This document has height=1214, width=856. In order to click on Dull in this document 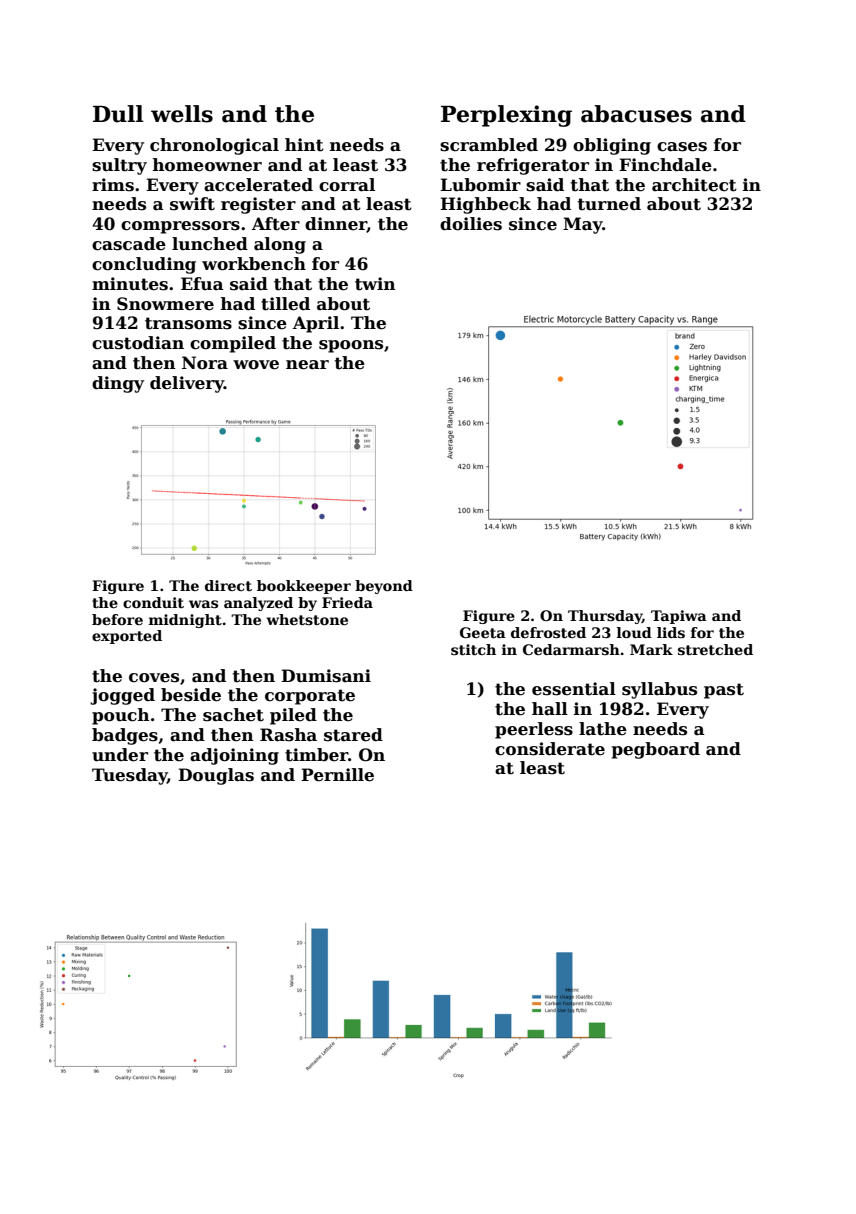, I will do `click(118, 114)`.
